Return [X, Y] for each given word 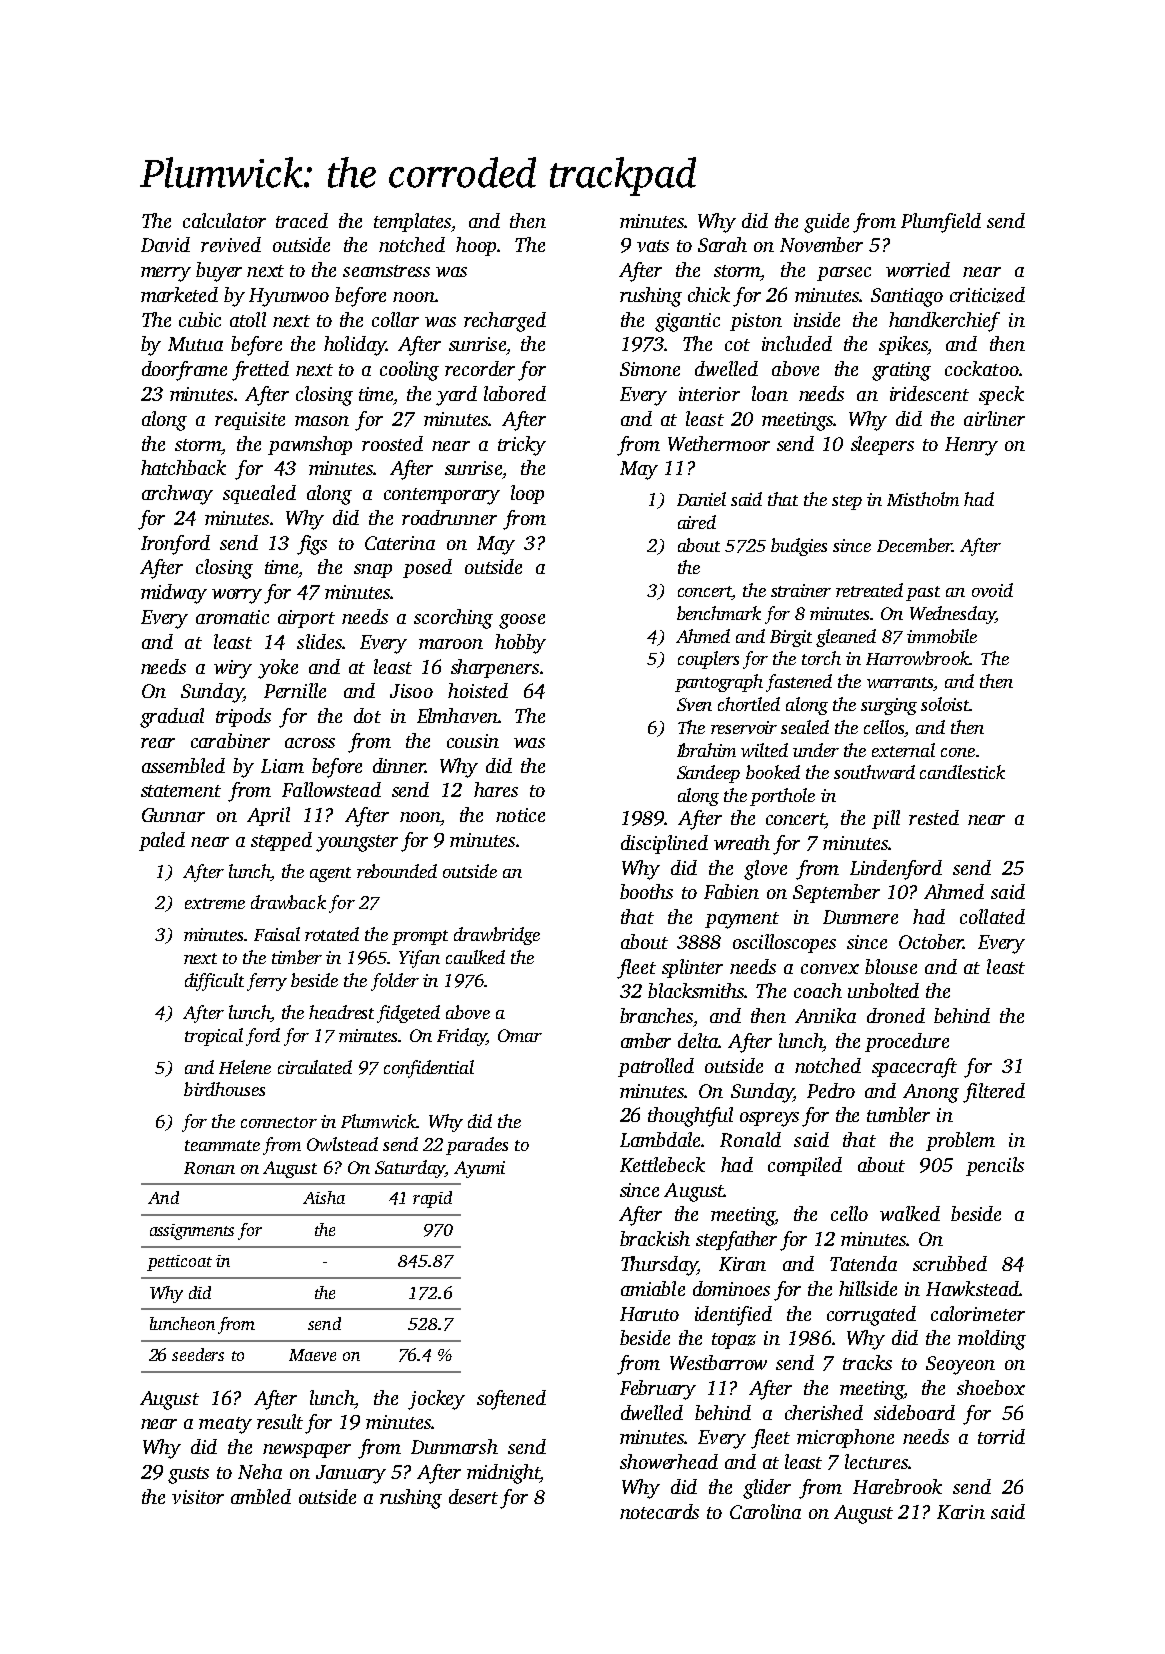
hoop [476, 246]
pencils [995, 1166]
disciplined [664, 844]
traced [302, 220]
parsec [844, 274]
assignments [192, 1232]
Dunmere [860, 917]
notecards [659, 1511]
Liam [282, 766]
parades [477, 1146]
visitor [198, 1497]
